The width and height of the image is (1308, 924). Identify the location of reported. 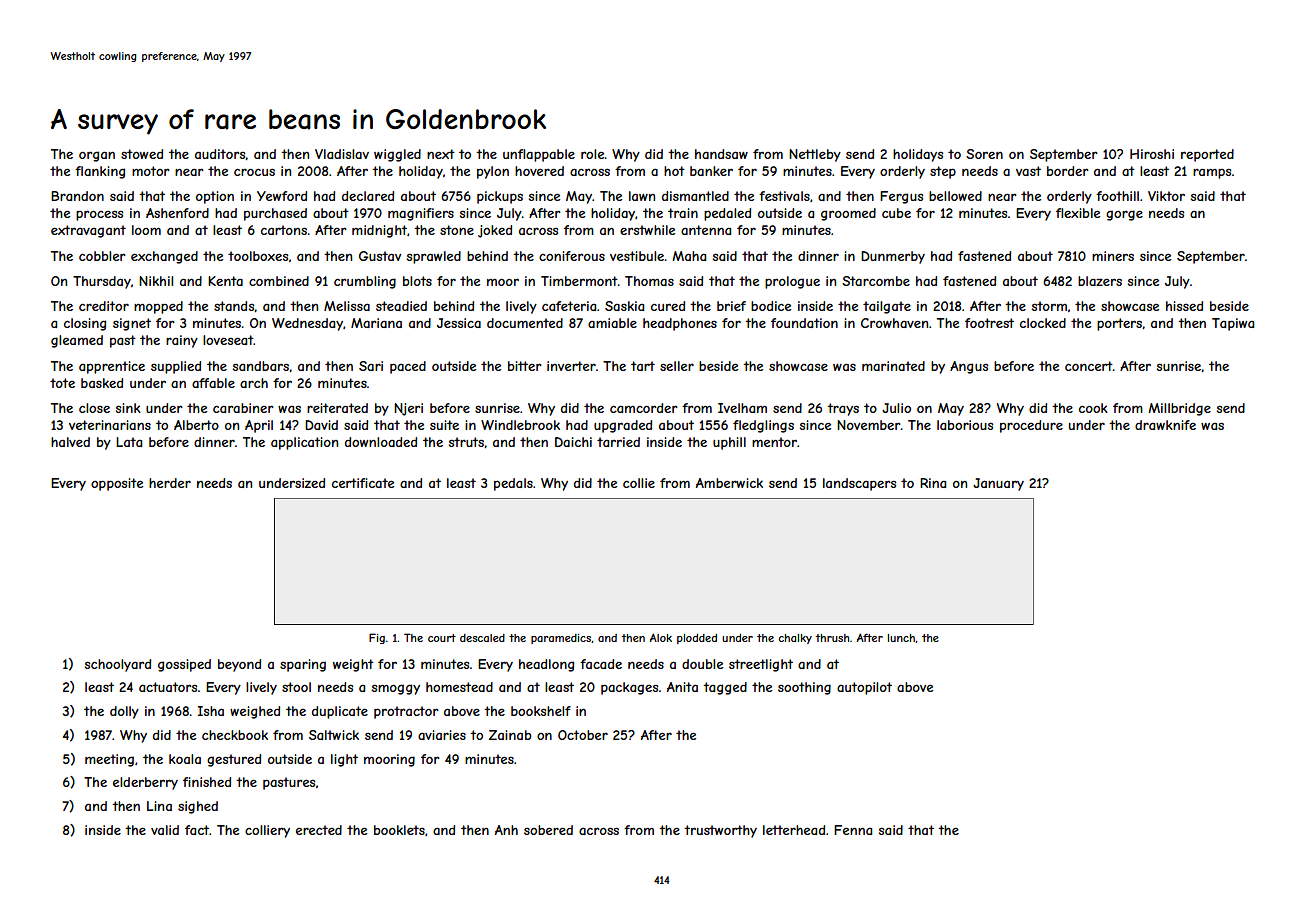
(1207, 155).
